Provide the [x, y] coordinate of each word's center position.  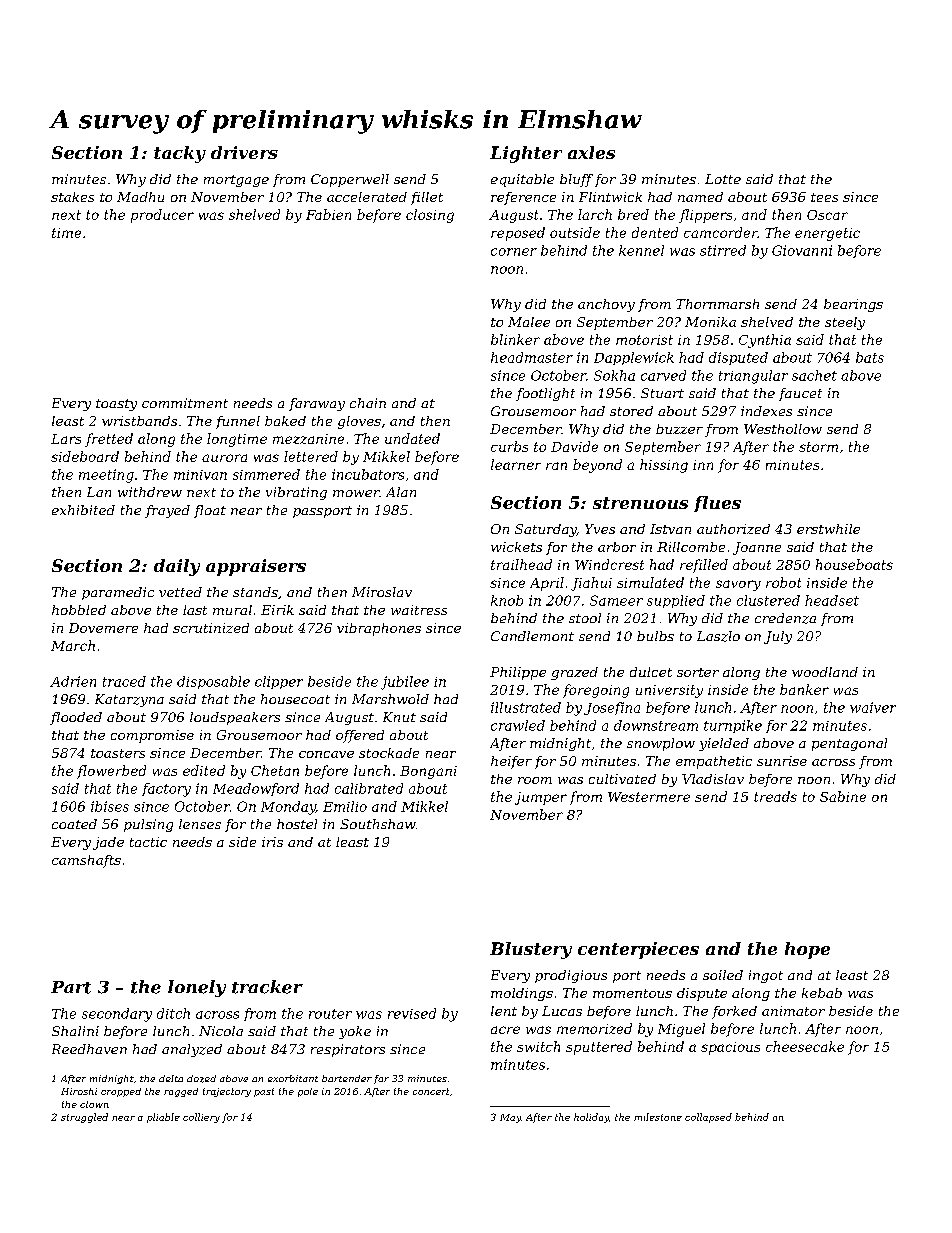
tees [824, 197]
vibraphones [379, 629]
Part [71, 987]
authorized [733, 529]
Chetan [275, 770]
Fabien [328, 214]
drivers [244, 152]
